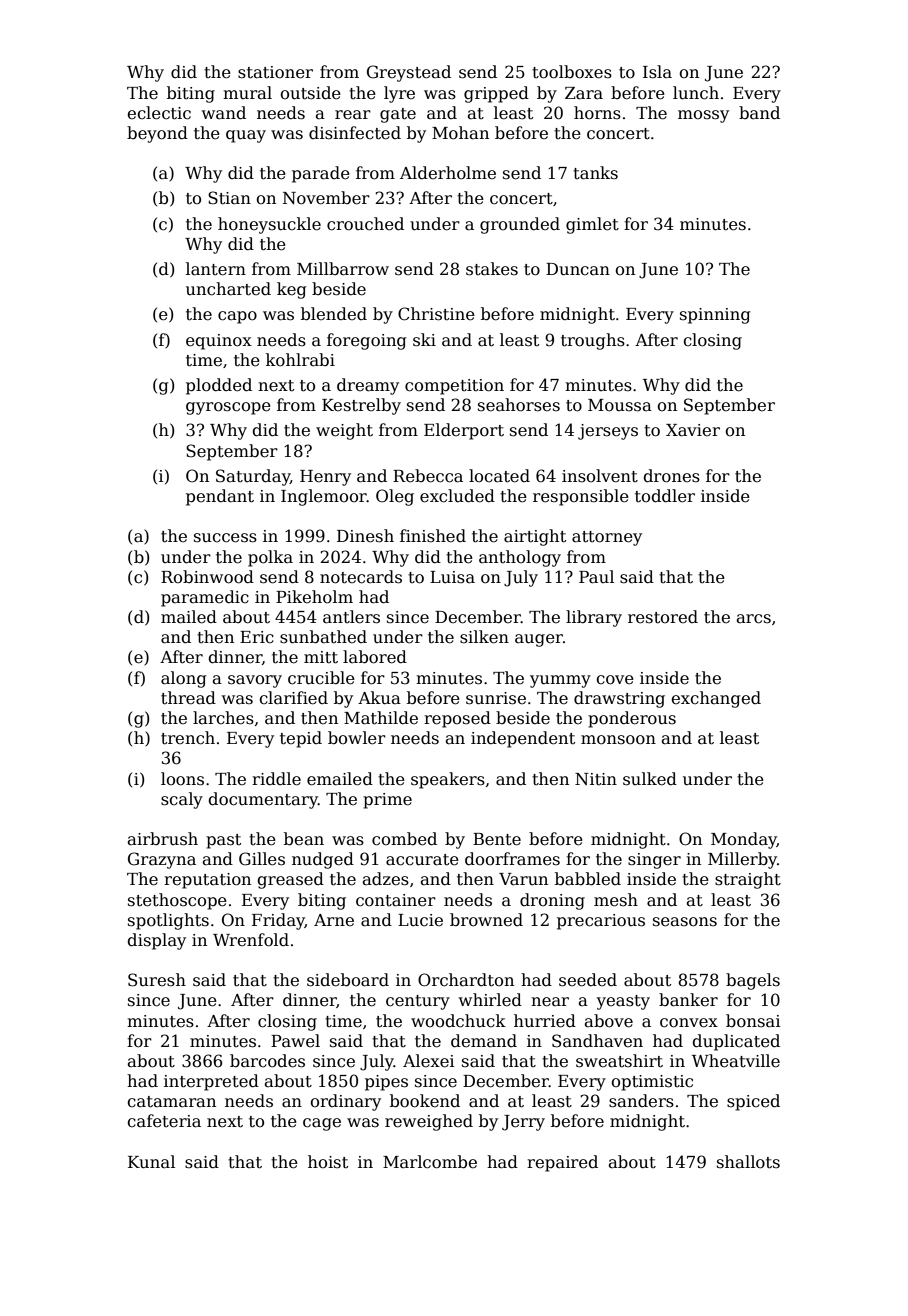 The height and width of the screenshot is (1316, 908). Describe the element at coordinates (188, 698) in the screenshot. I see `thread` at that location.
